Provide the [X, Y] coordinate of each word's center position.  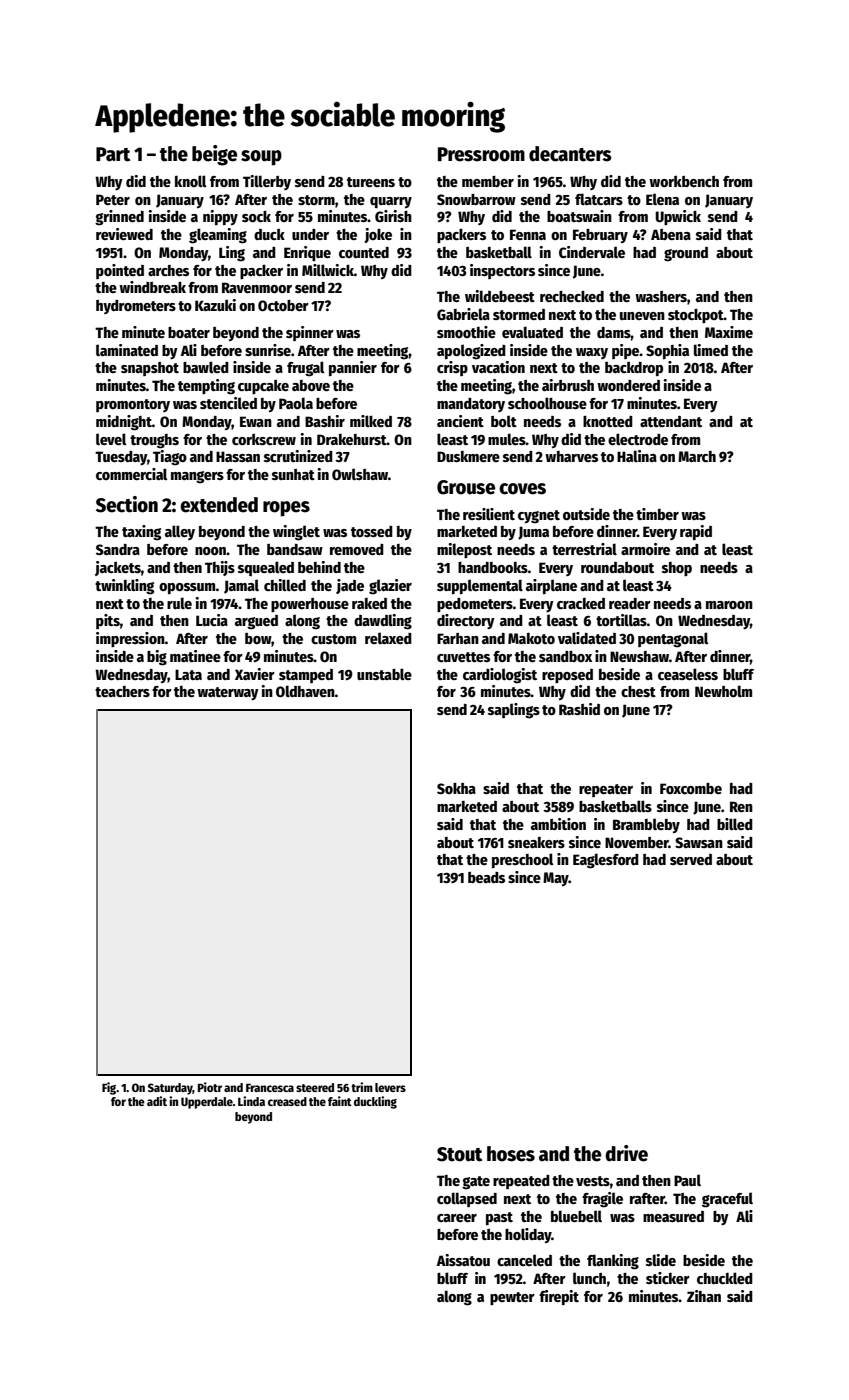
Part [113, 154]
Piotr [210, 1087]
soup [261, 158]
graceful [727, 1200]
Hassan [238, 456]
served [691, 859]
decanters [570, 154]
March [697, 456]
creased [287, 1101]
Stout [459, 1154]
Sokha [456, 788]
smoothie [466, 332]
